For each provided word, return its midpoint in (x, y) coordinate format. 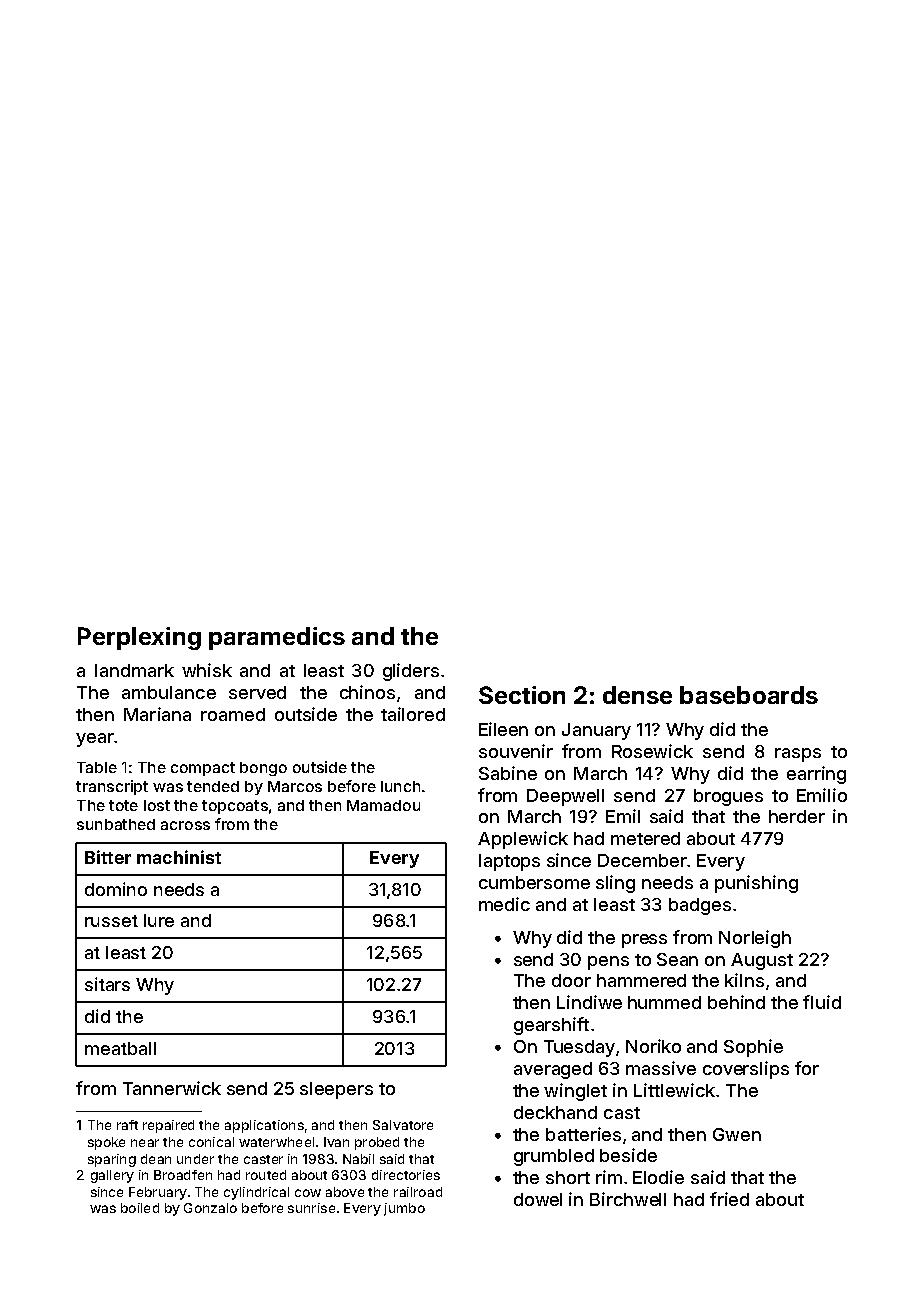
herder (797, 816)
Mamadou (383, 805)
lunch (400, 786)
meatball (120, 1048)
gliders (411, 672)
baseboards (749, 695)
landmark (134, 670)
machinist (179, 857)
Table (97, 767)
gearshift (551, 1026)
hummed (664, 1002)
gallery (112, 1176)
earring (816, 775)
